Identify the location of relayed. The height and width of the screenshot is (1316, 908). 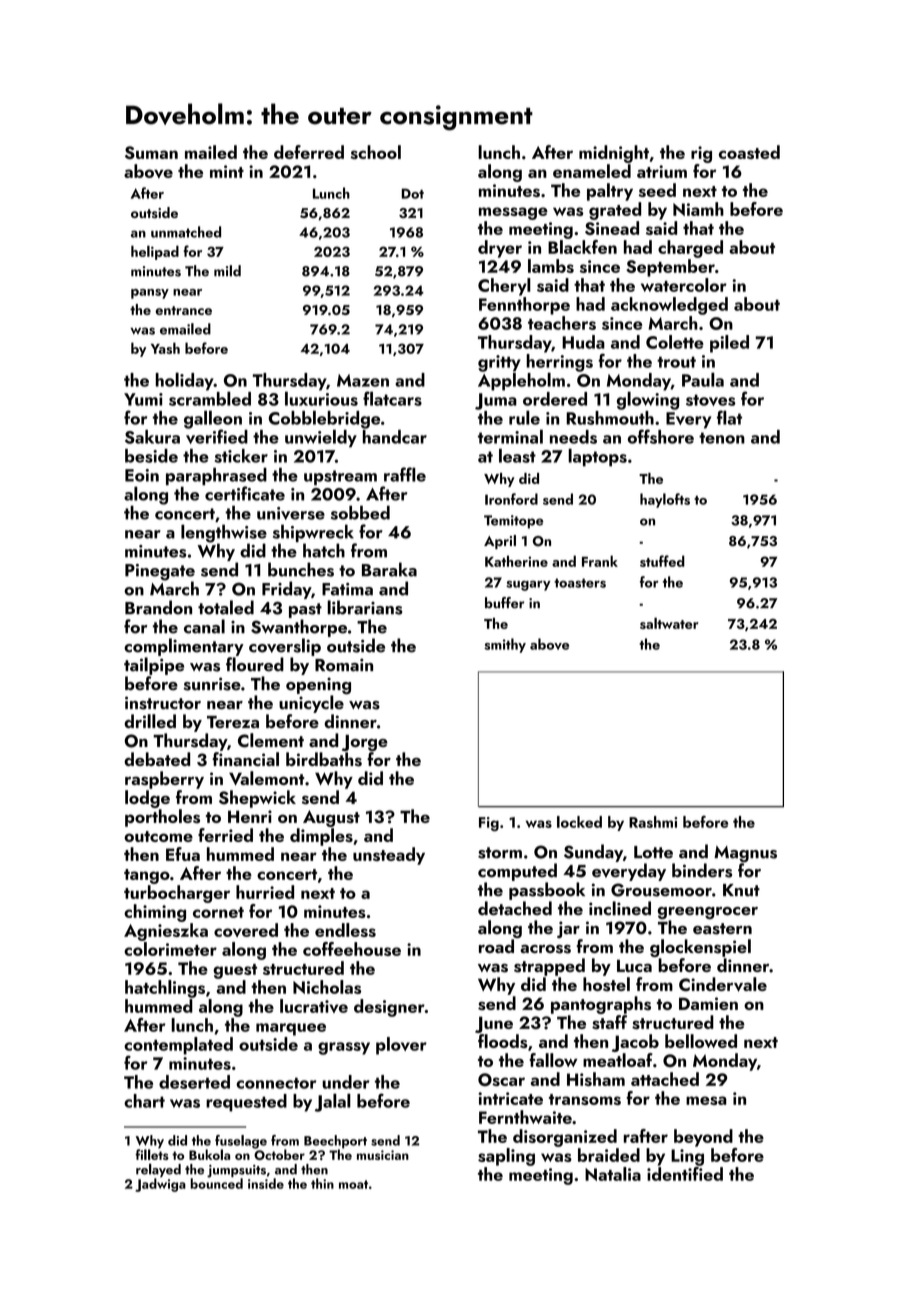
(158, 1170).
